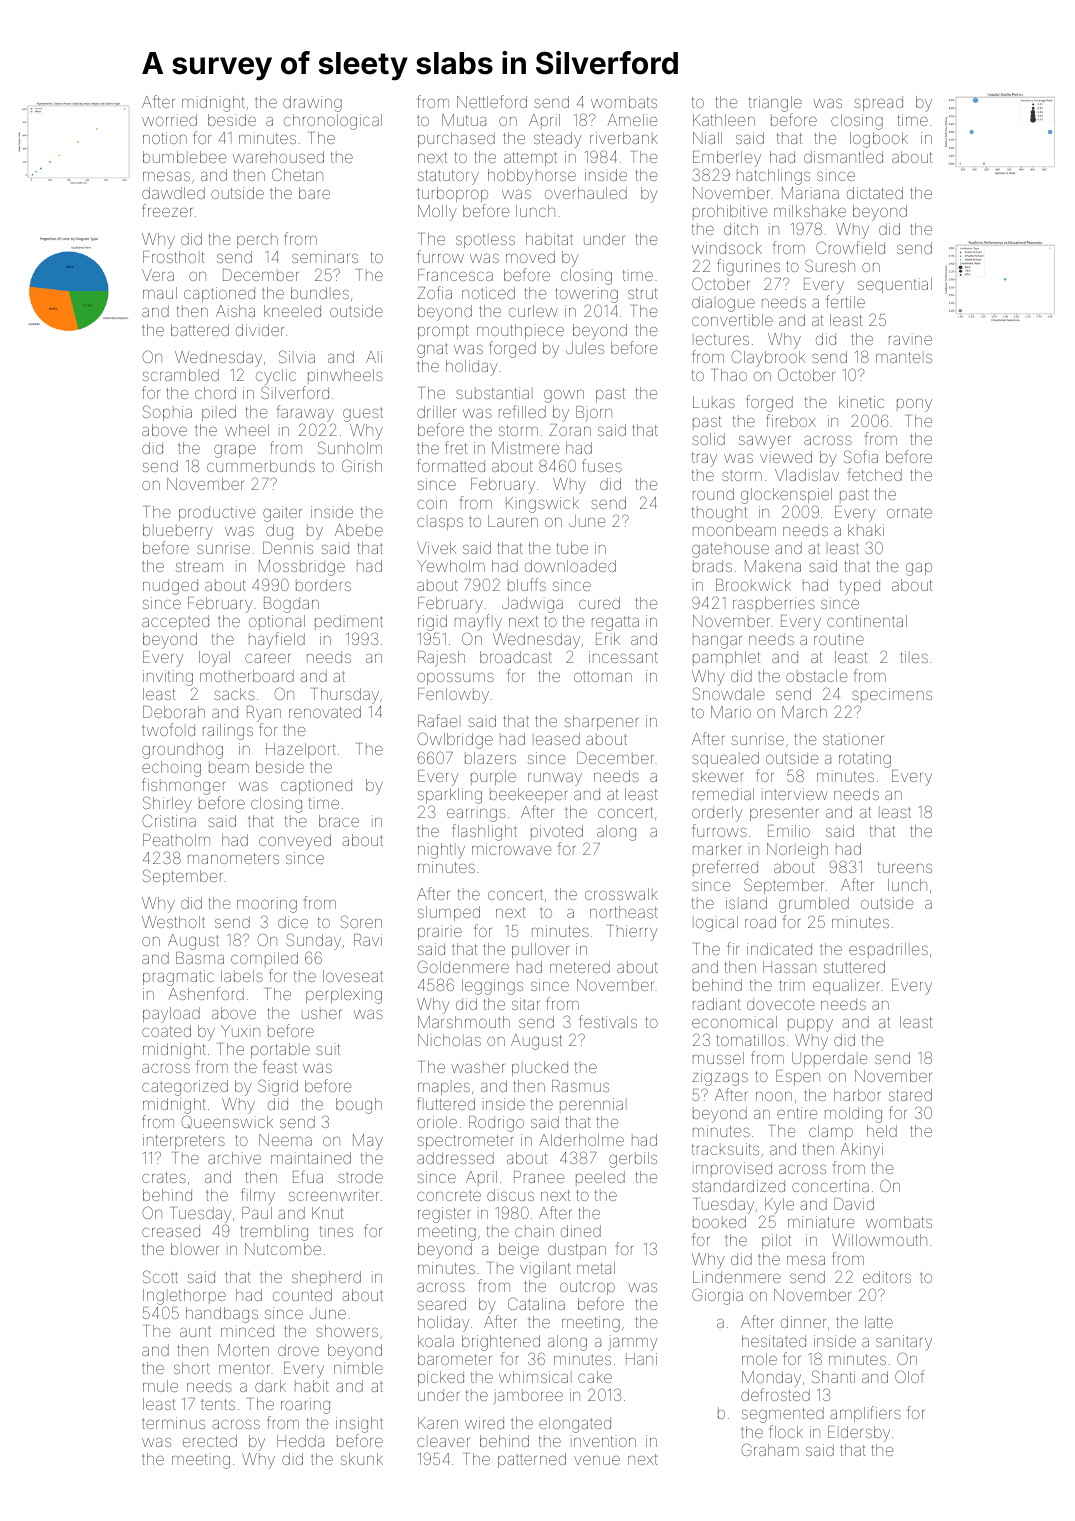  I want to click on guest, so click(363, 414).
